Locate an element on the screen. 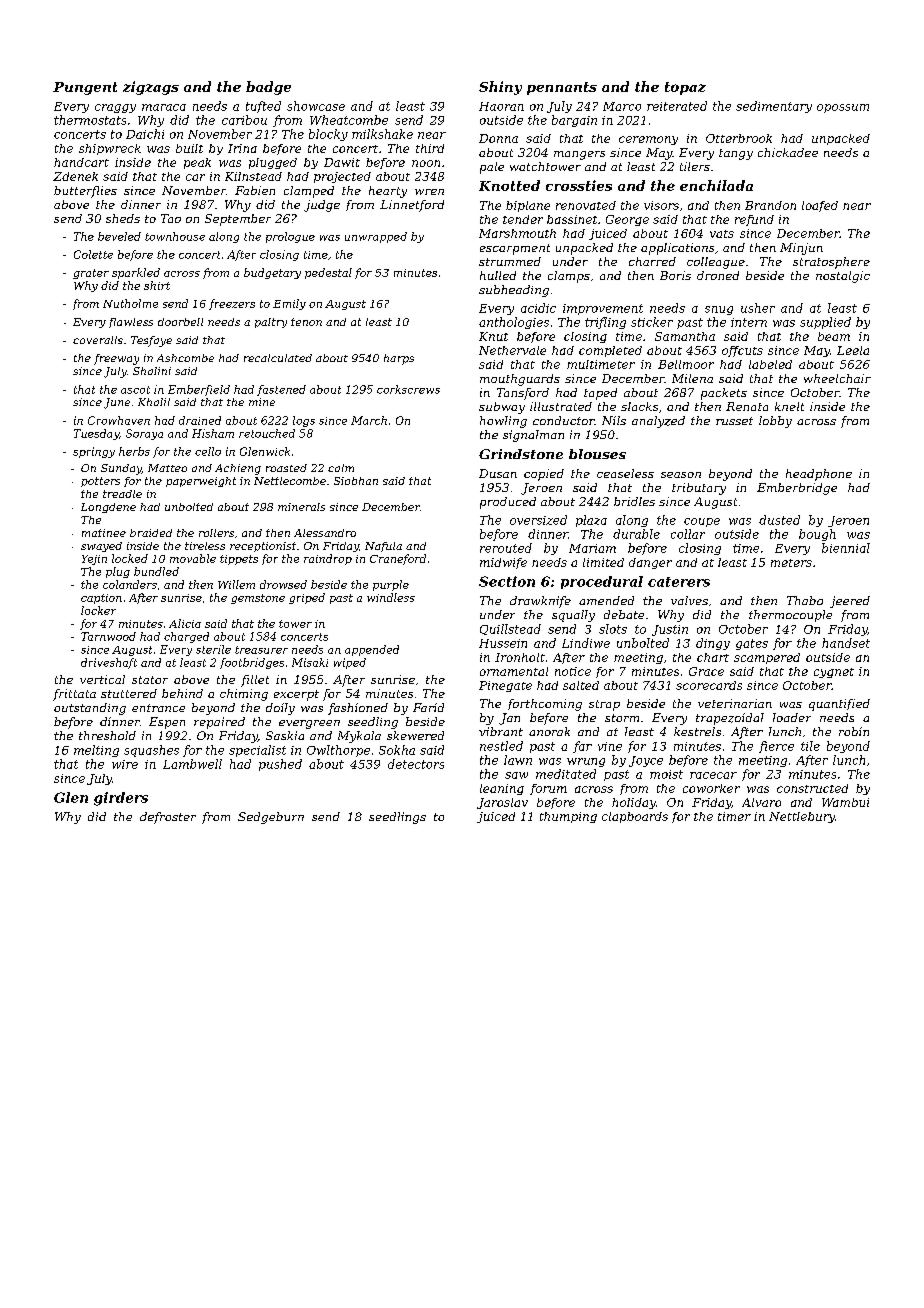  bassinet is located at coordinates (572, 219).
